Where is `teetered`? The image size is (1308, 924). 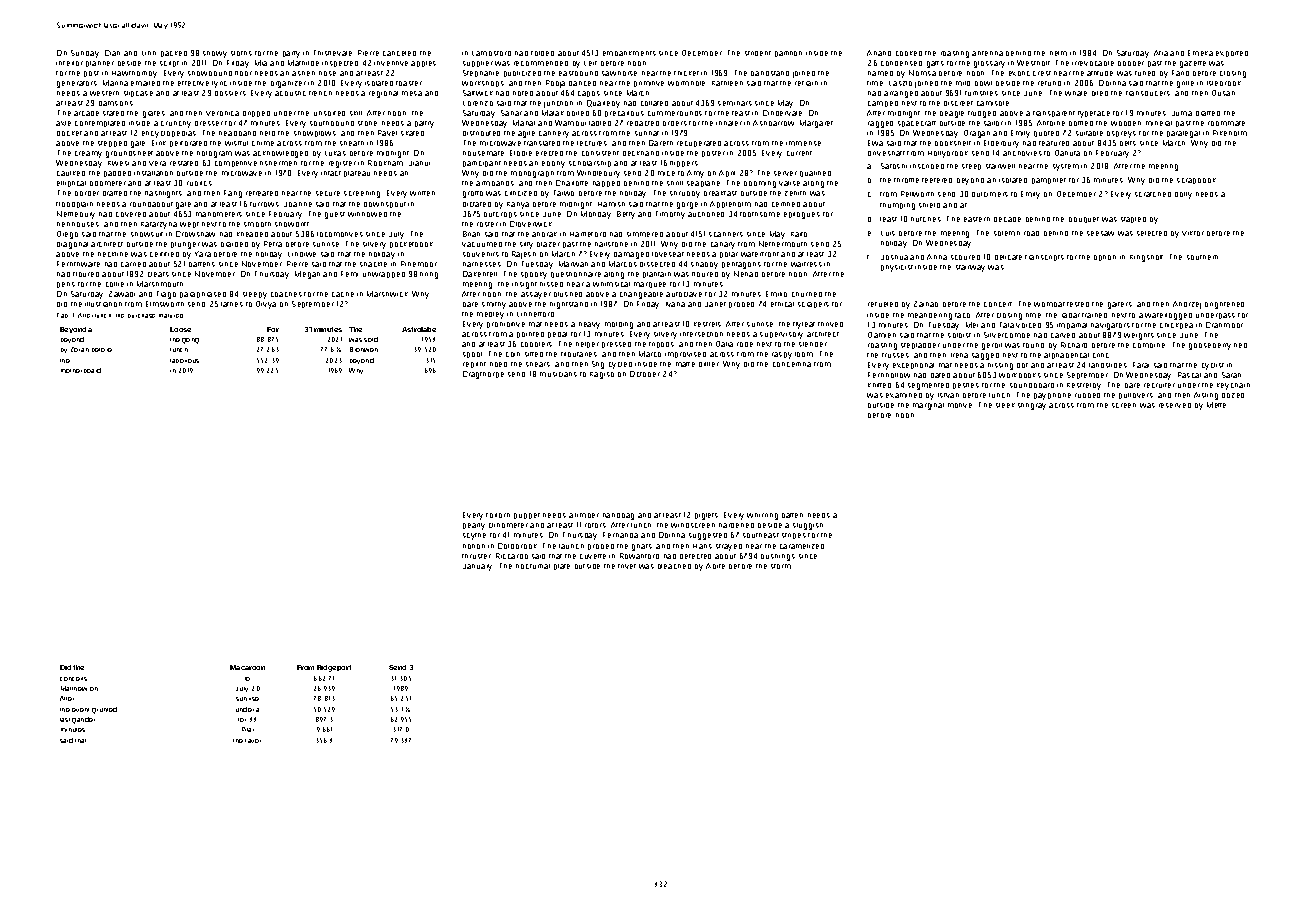 teetered is located at coordinates (937, 180).
